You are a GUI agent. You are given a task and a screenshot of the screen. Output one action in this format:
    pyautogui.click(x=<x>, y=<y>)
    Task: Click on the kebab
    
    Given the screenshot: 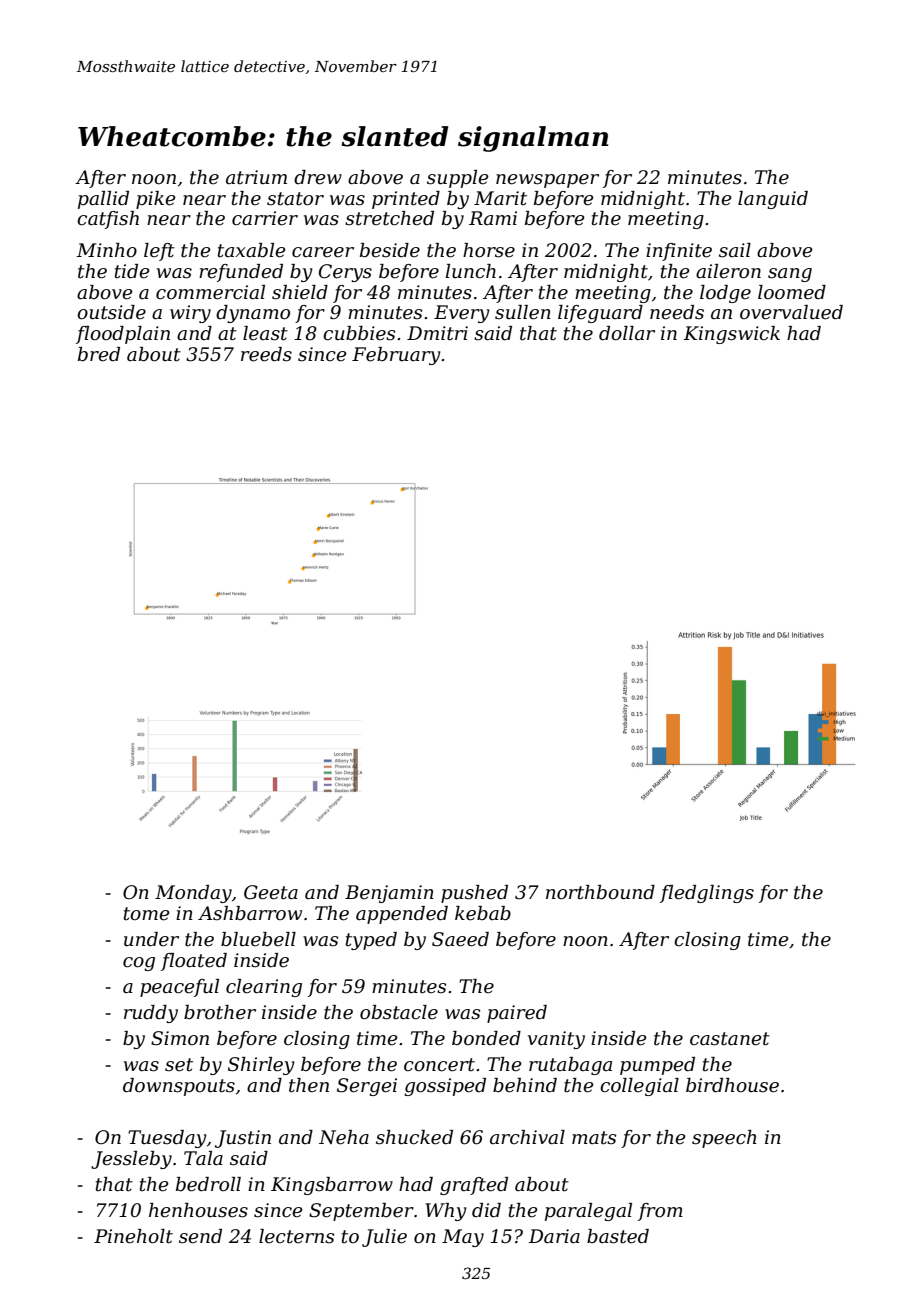 What is the action you would take?
    pyautogui.click(x=483, y=913)
